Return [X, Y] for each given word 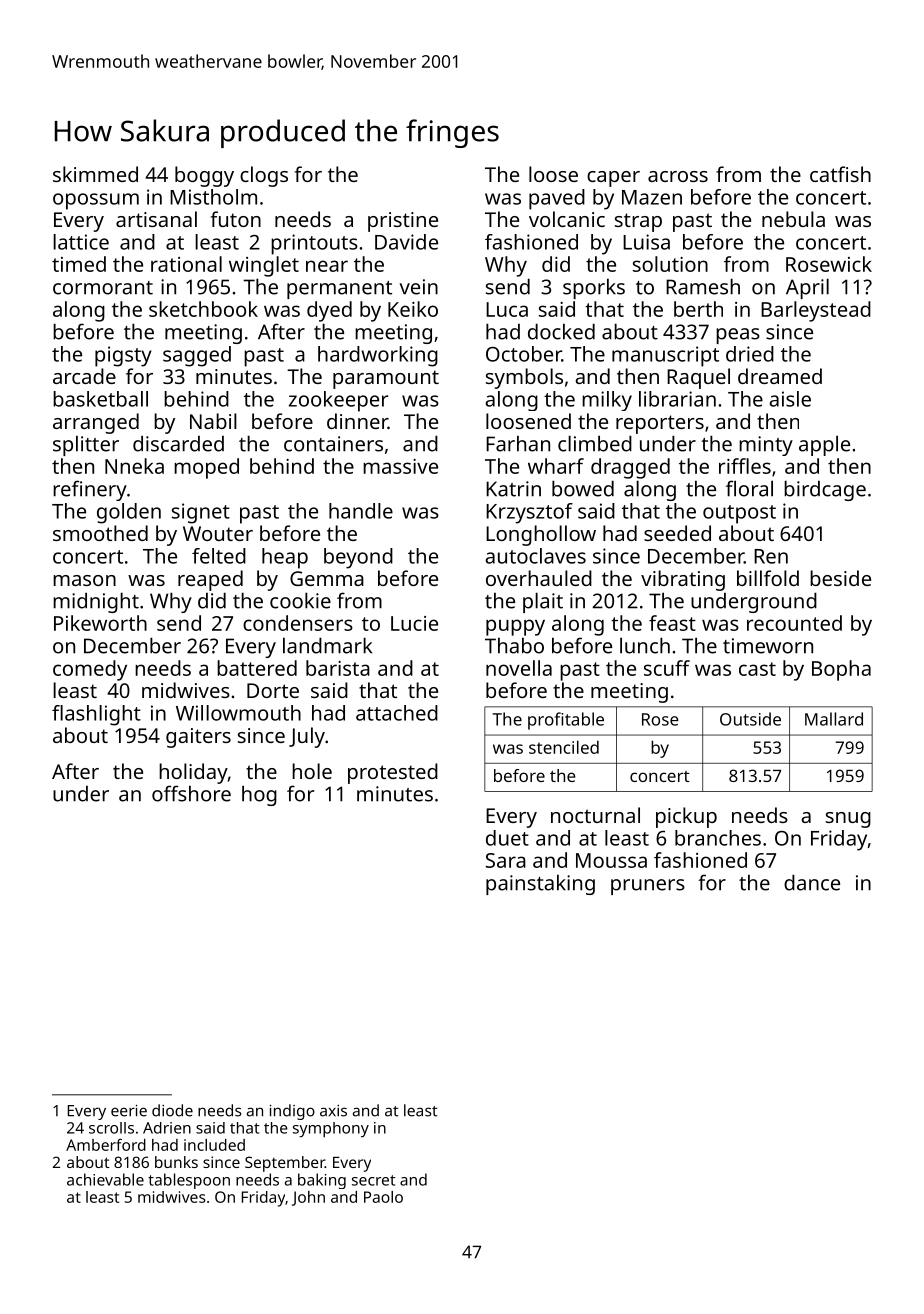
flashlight [96, 715]
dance [812, 882]
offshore [191, 793]
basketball [100, 399]
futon [236, 219]
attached [397, 713]
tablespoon [189, 1181]
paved [557, 199]
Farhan [518, 443]
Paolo [383, 1197]
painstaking [540, 884]
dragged [630, 468]
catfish [840, 174]
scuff [667, 668]
